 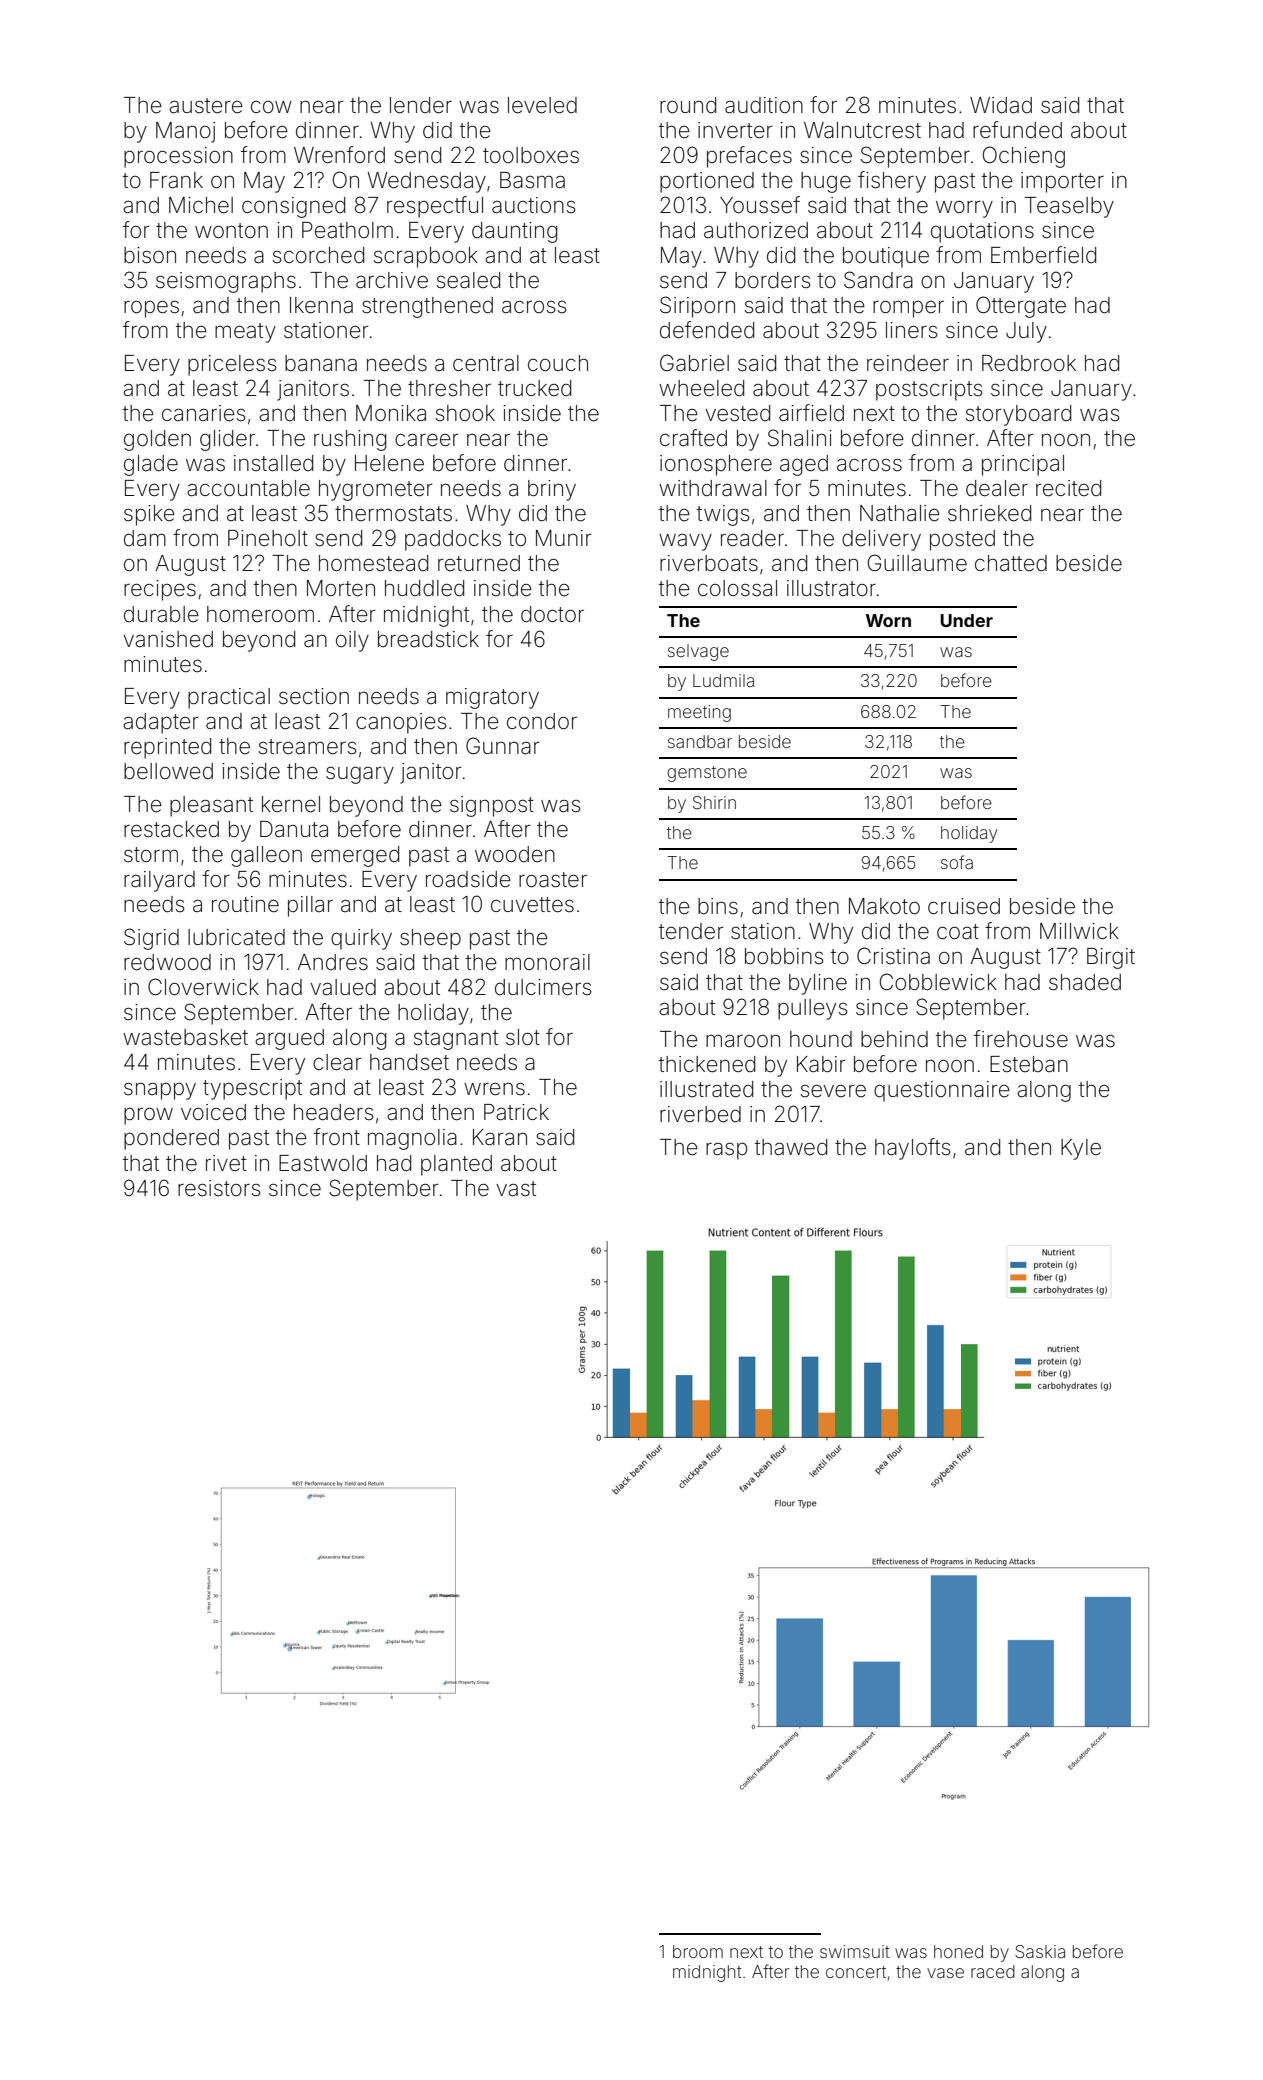 What do you see at coordinates (531, 155) in the screenshot?
I see `toolboxes` at bounding box center [531, 155].
